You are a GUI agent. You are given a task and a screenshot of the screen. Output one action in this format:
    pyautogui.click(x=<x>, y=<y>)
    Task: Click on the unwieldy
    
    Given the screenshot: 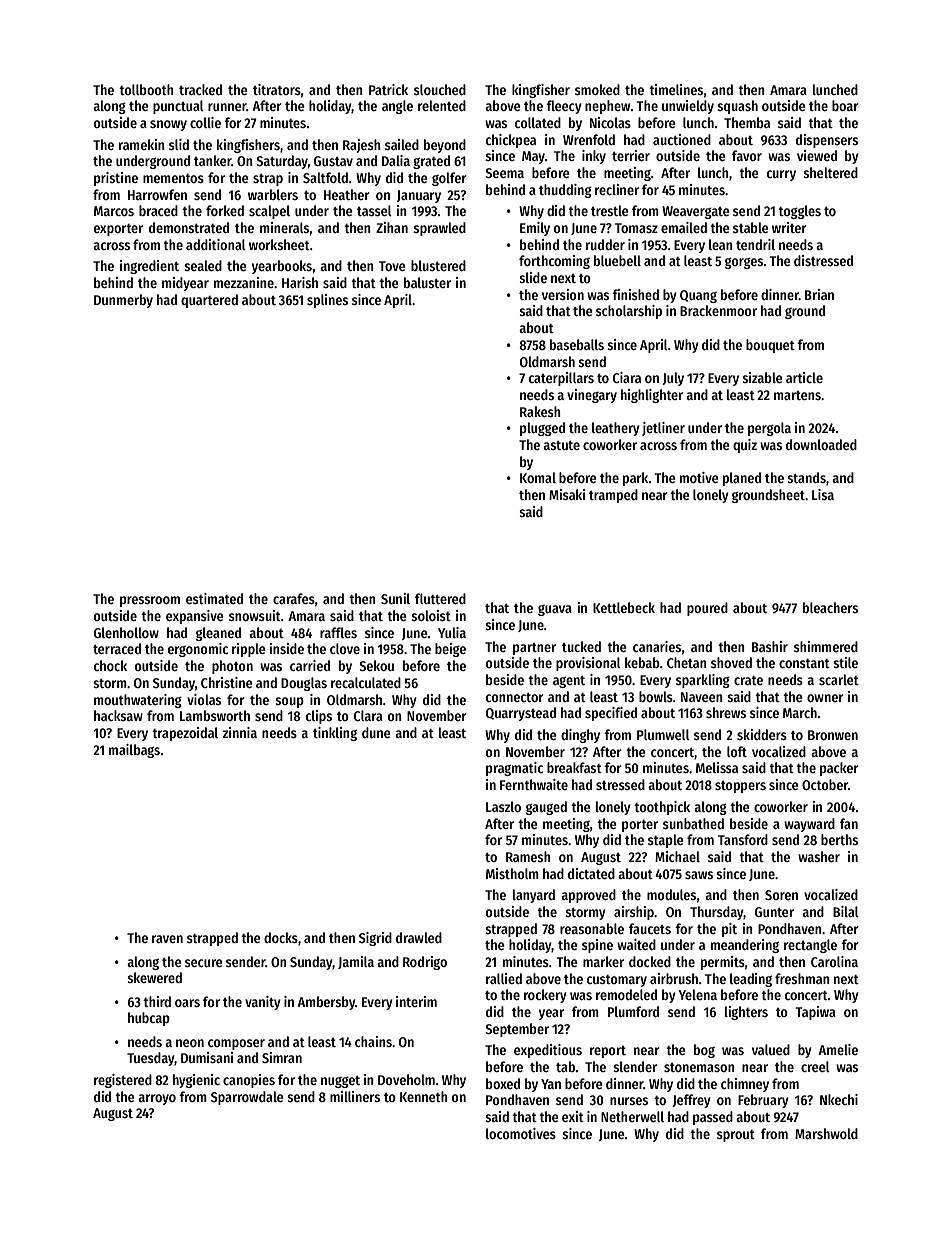 What is the action you would take?
    pyautogui.click(x=688, y=107)
